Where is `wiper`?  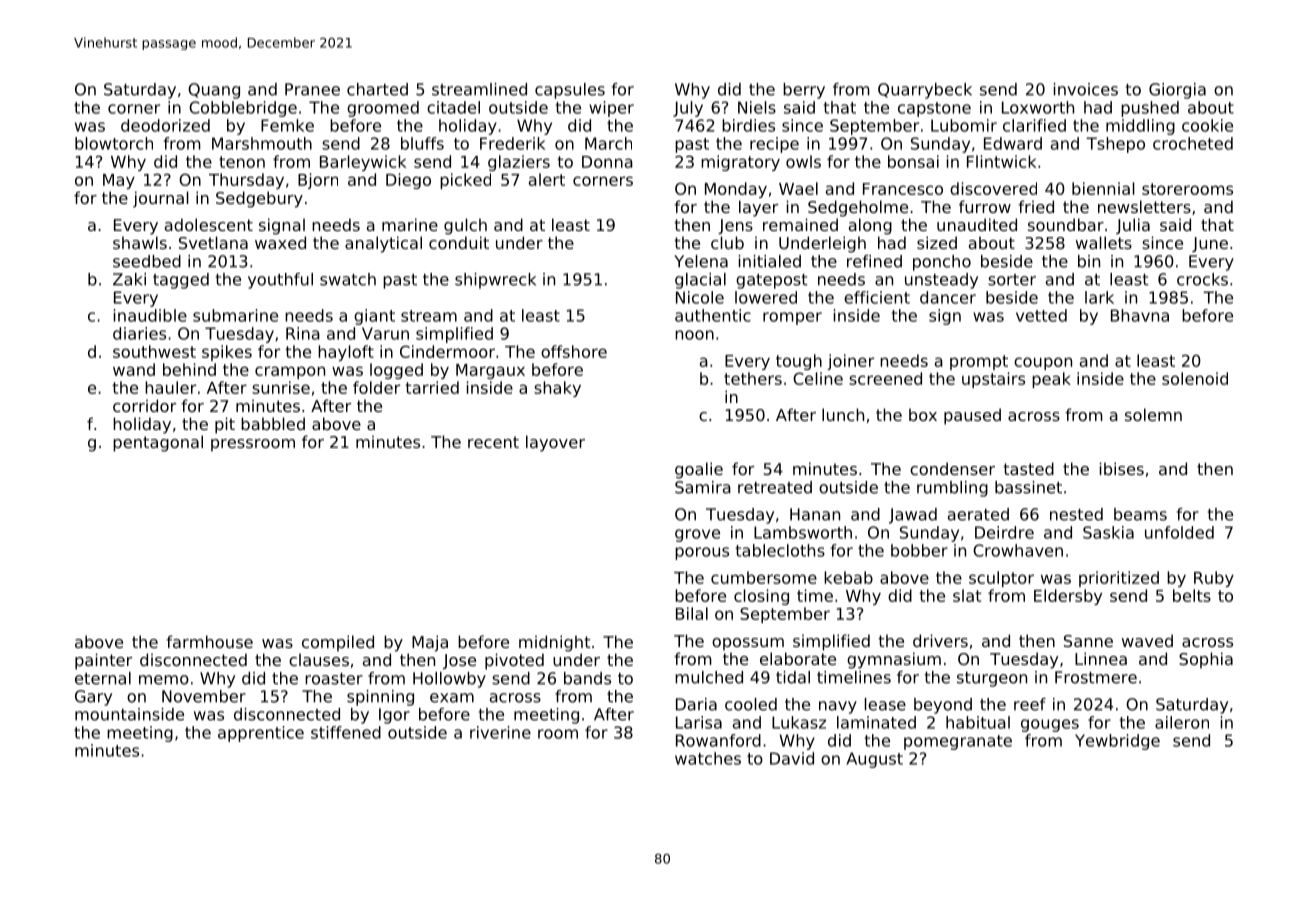 wiper is located at coordinates (611, 109).
